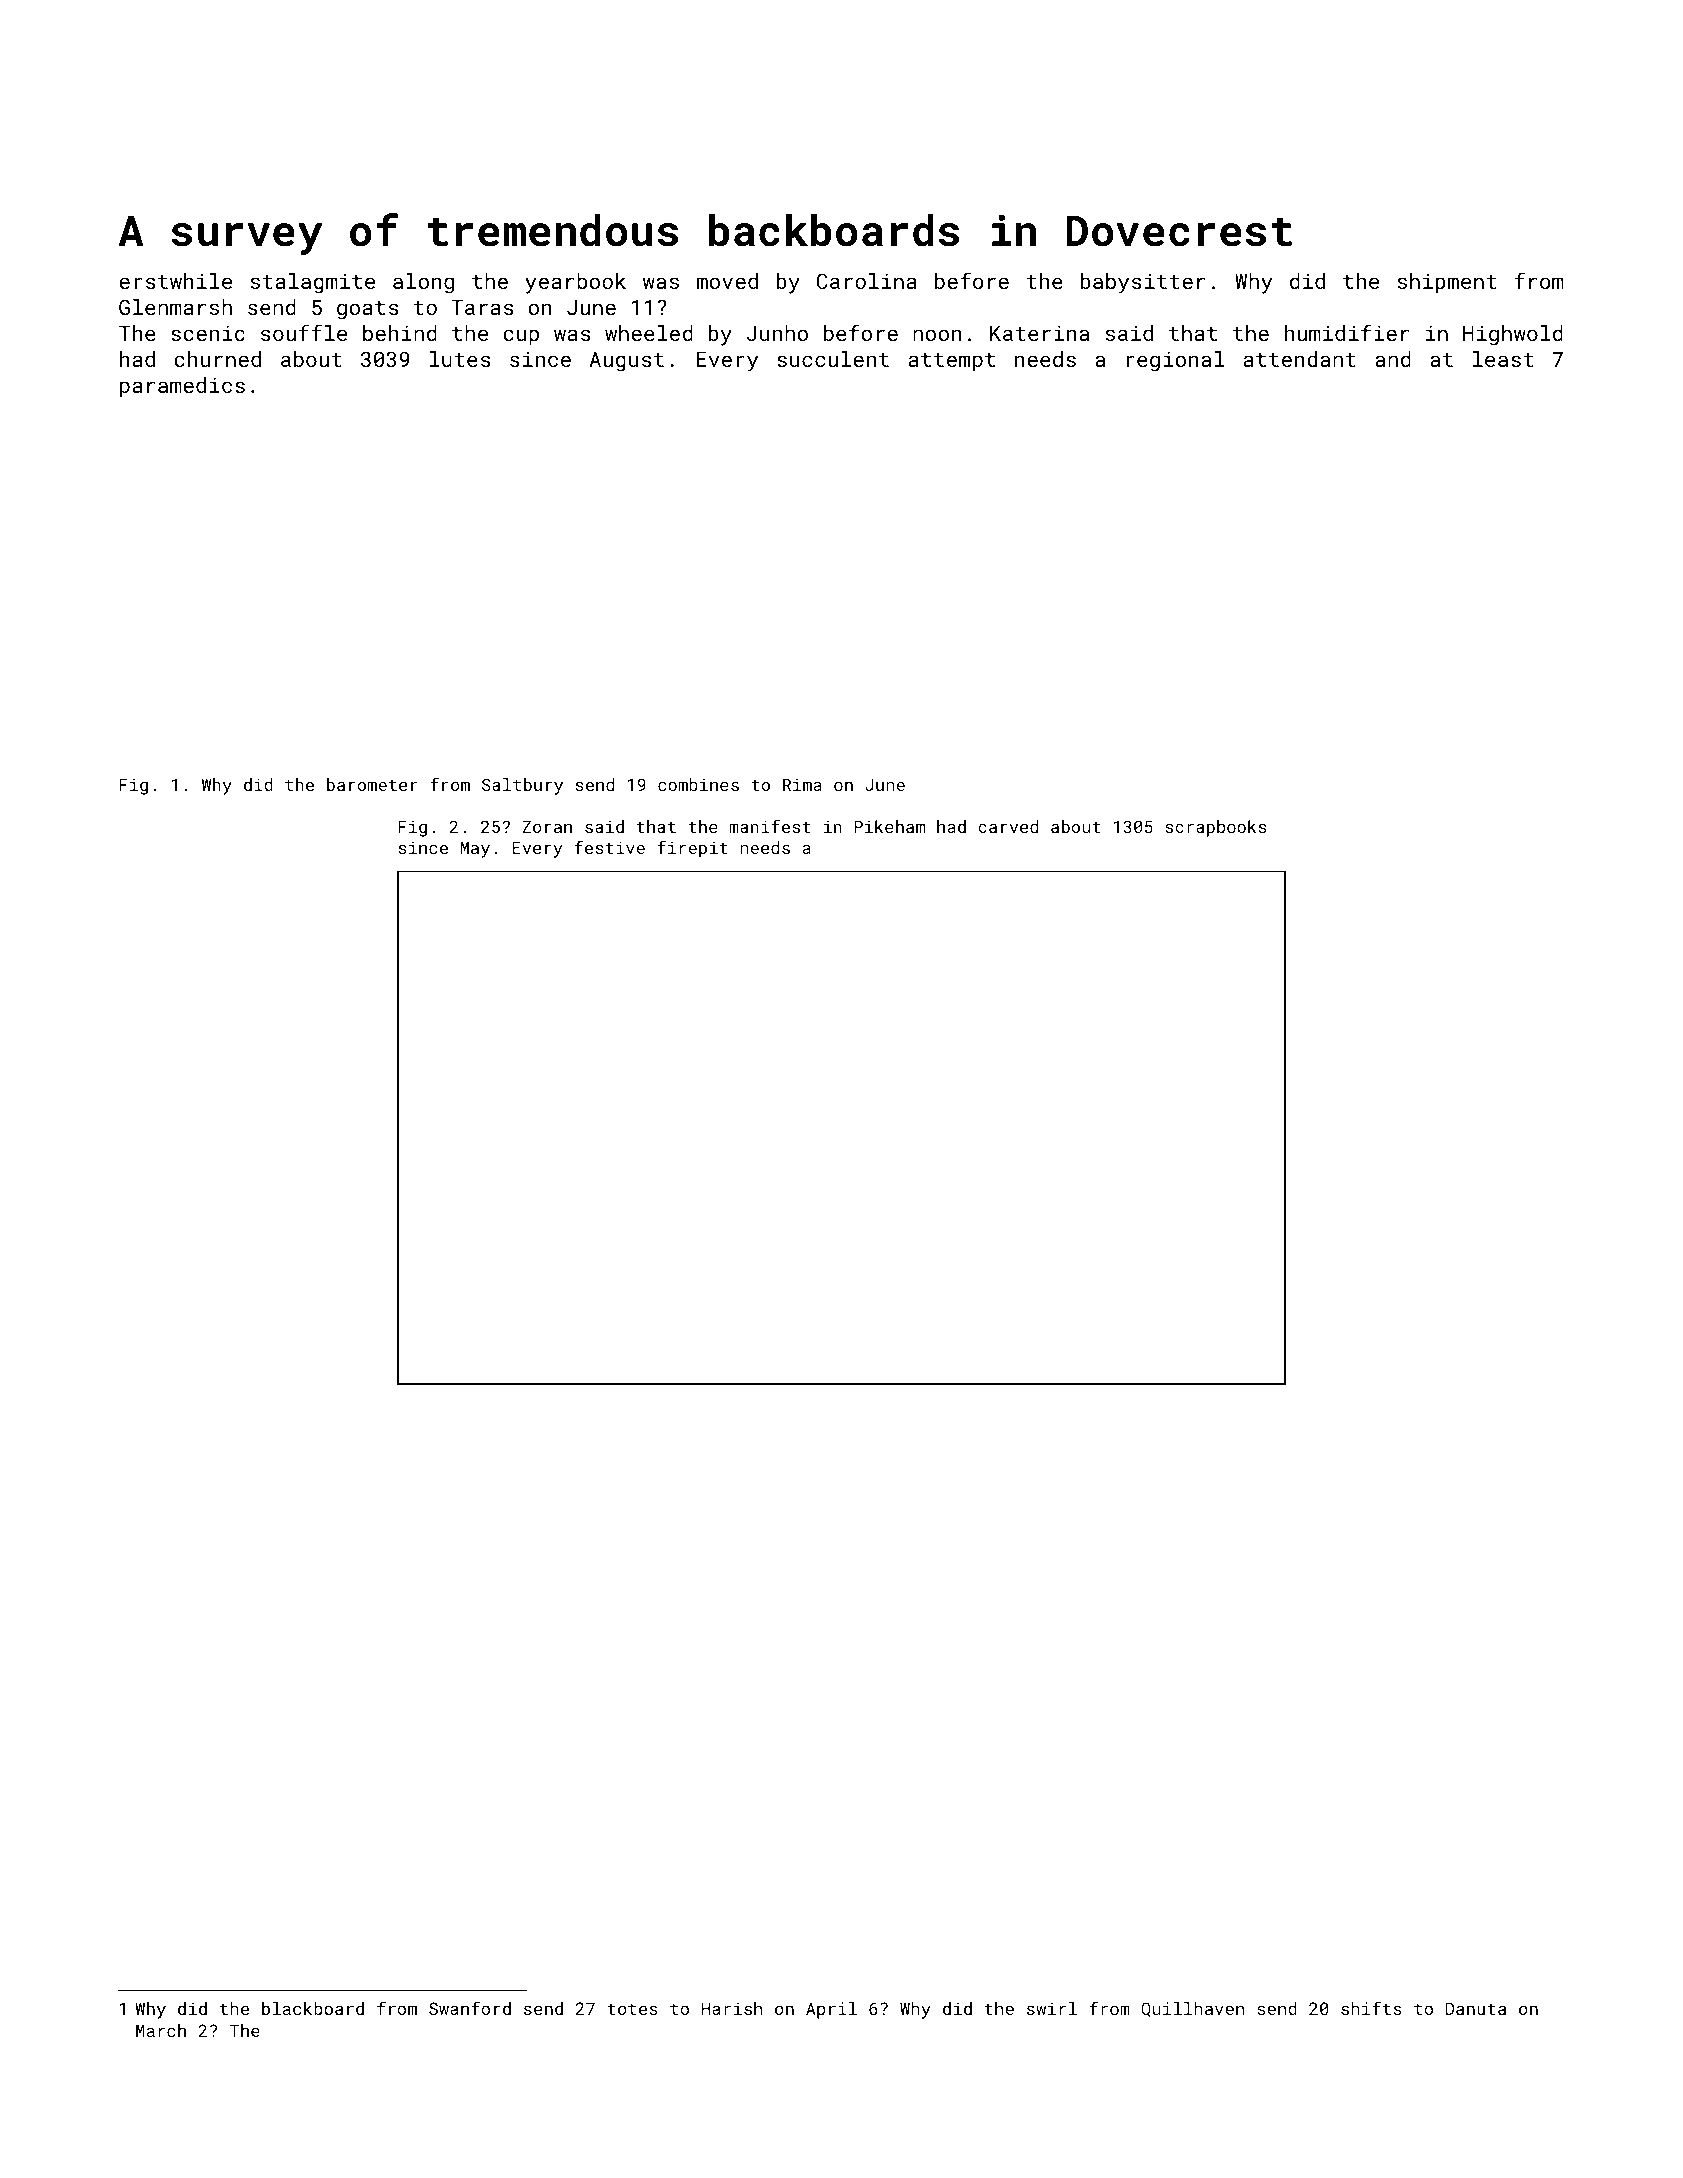 The height and width of the screenshot is (2178, 1683). What do you see at coordinates (1393, 359) in the screenshot?
I see `and` at bounding box center [1393, 359].
